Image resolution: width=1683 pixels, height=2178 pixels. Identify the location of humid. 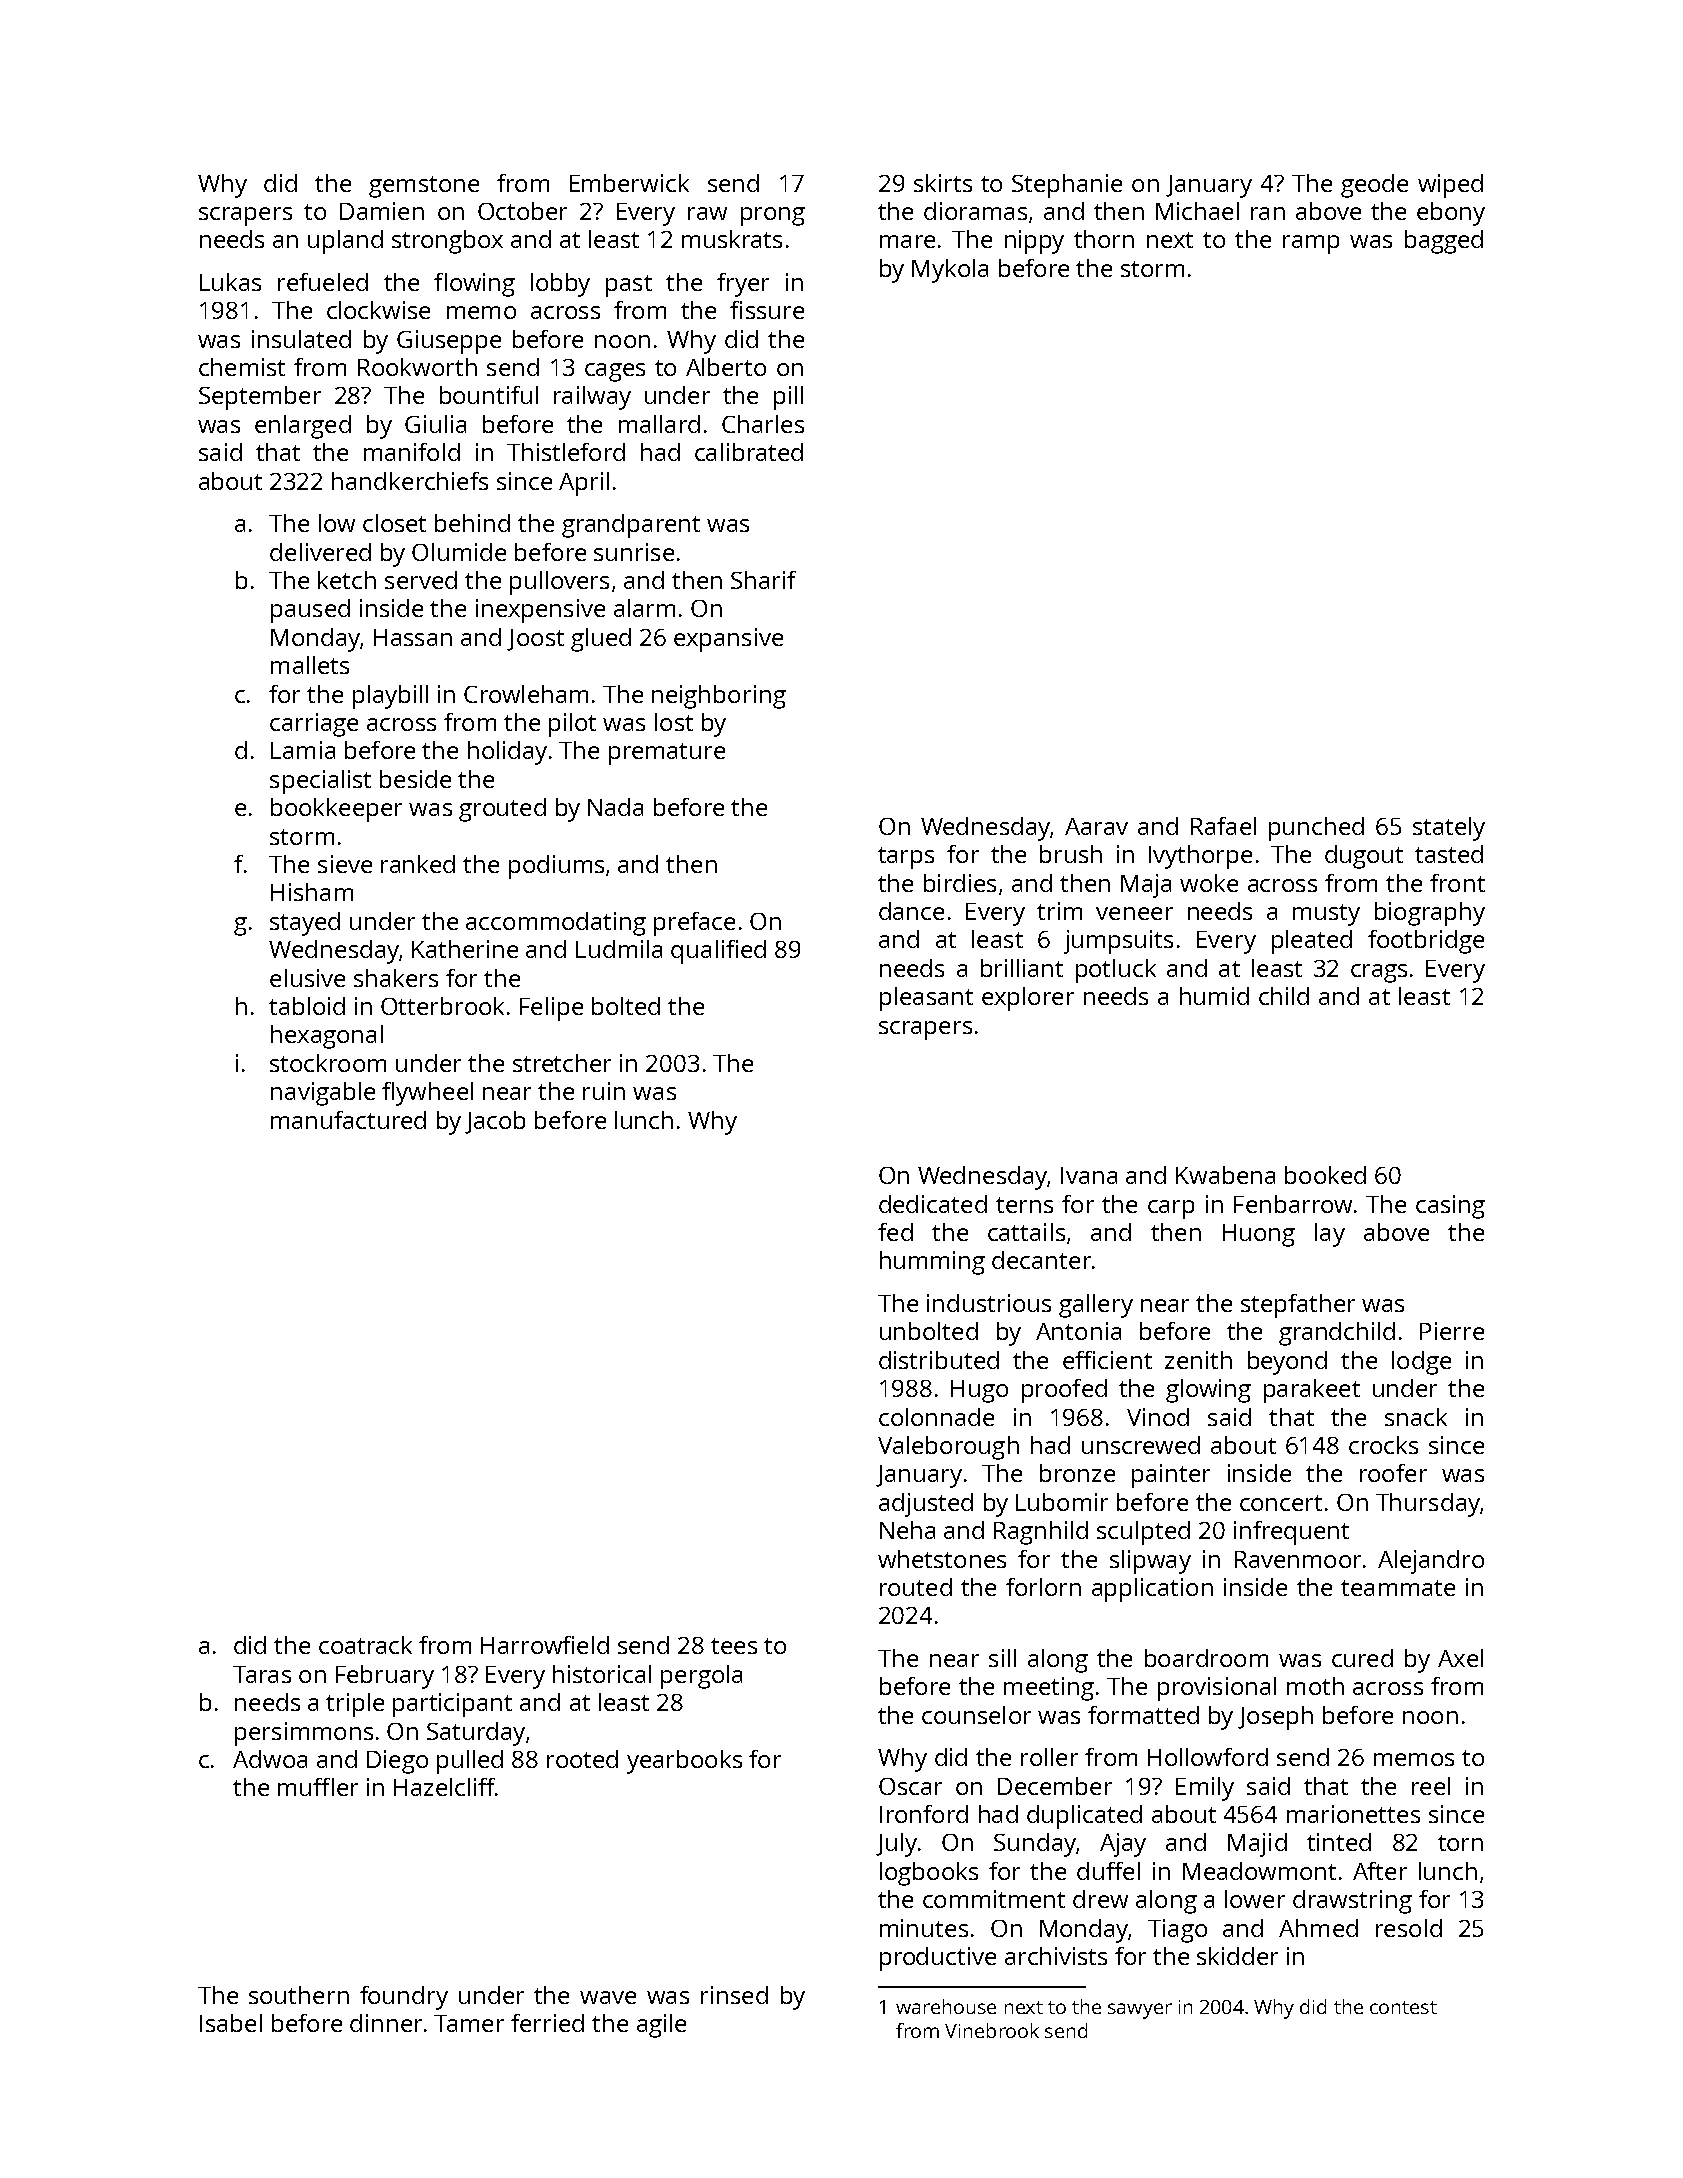
(1214, 996).
